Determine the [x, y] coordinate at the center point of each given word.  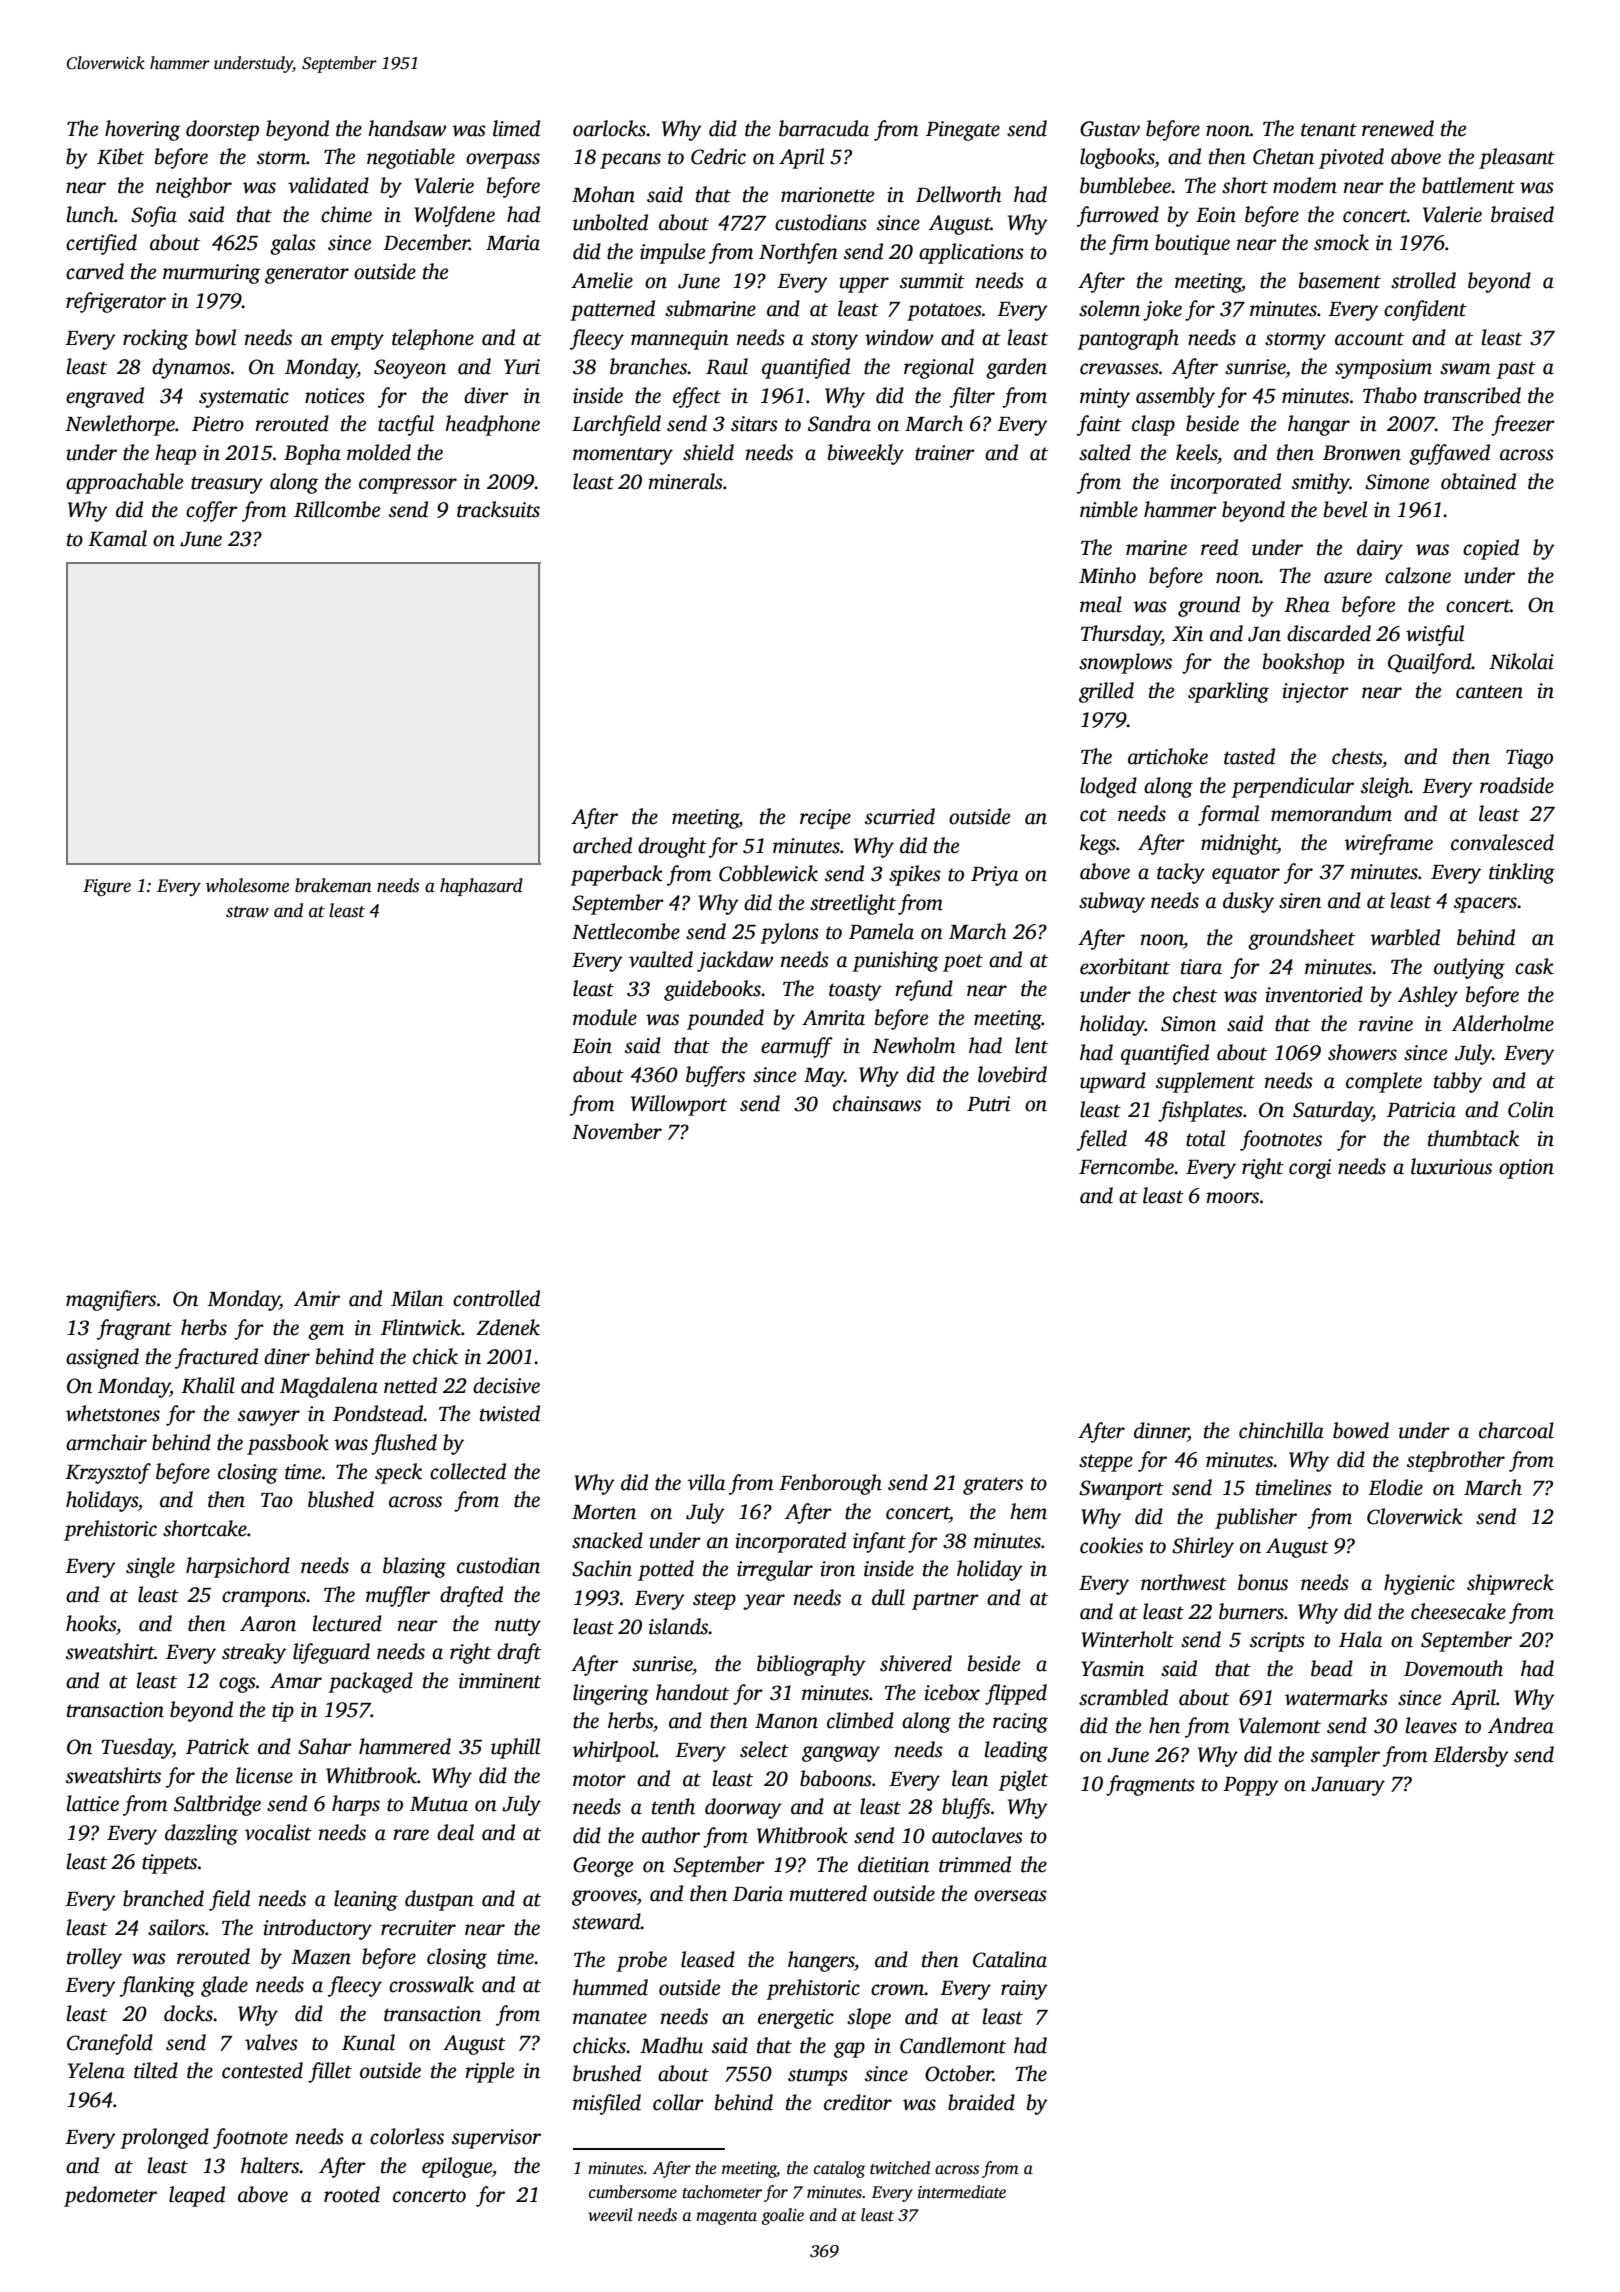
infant [879, 1542]
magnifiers [111, 1300]
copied [1491, 549]
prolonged [164, 2138]
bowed [1361, 1430]
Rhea [1307, 604]
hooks [91, 1623]
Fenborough [830, 1484]
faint [1099, 425]
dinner [1161, 1431]
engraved [105, 397]
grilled [1106, 692]
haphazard [481, 887]
